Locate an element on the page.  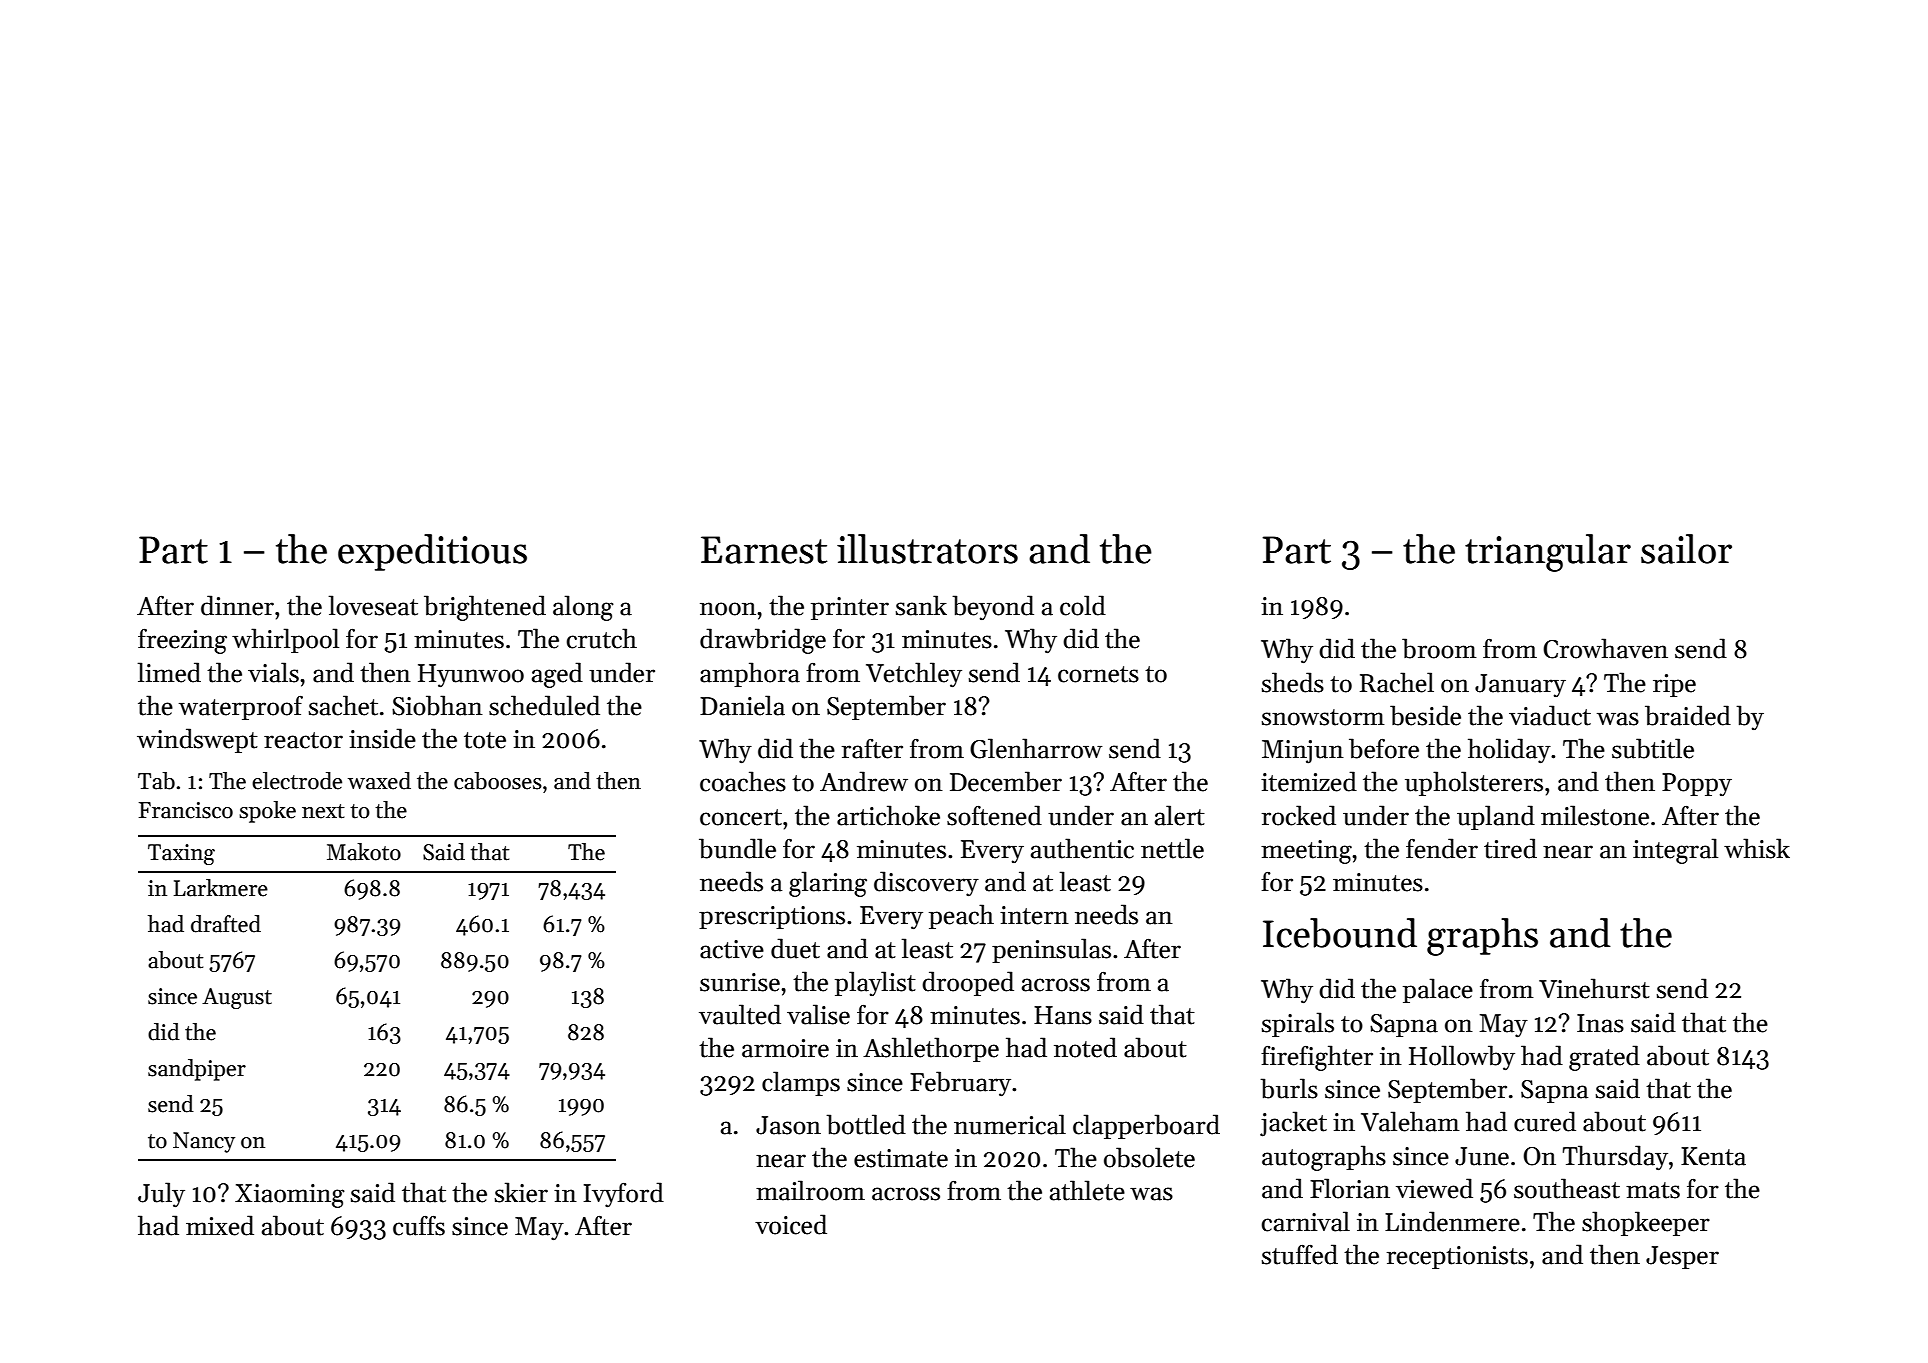
milestone is located at coordinates (1595, 815).
